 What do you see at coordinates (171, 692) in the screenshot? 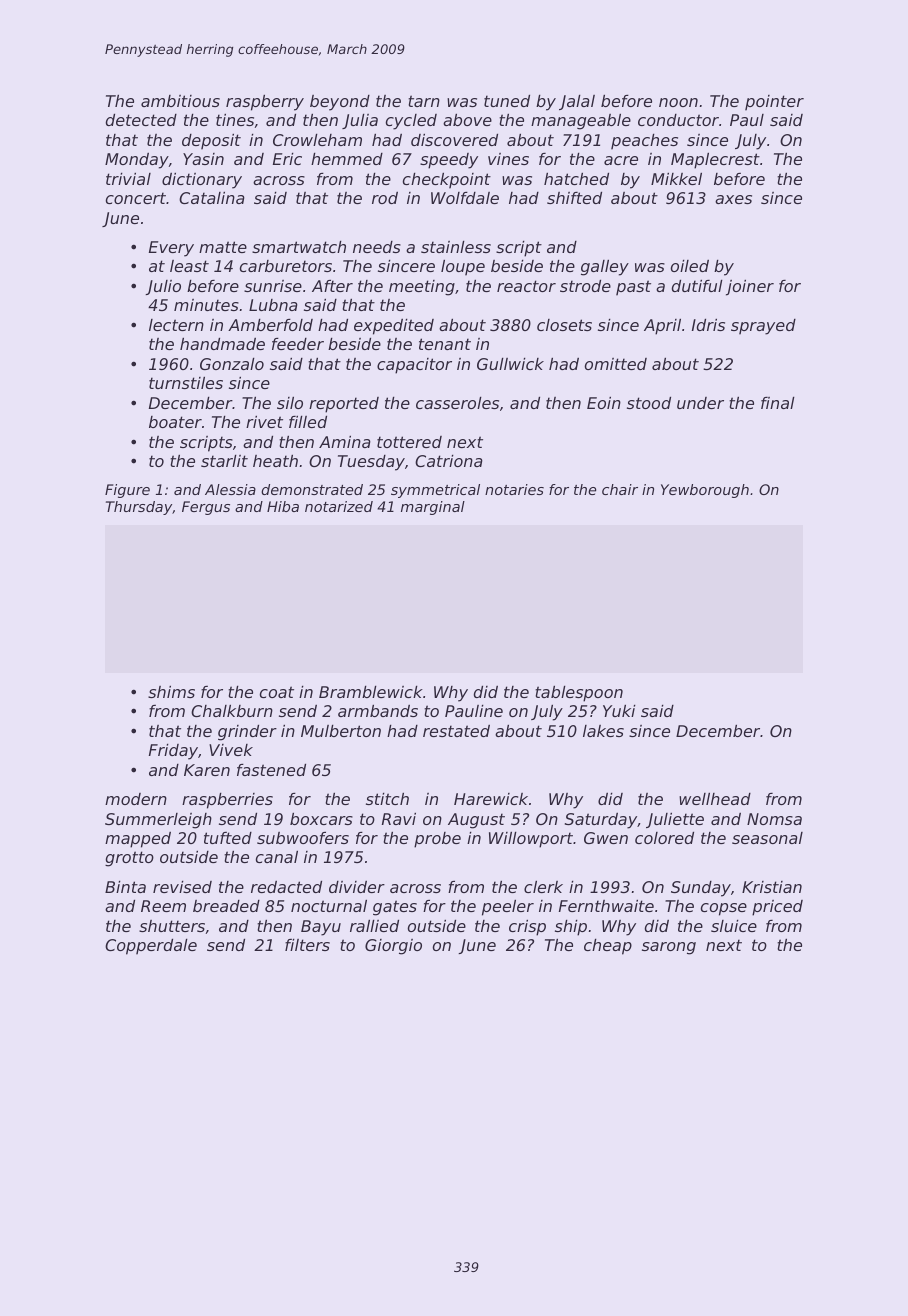
I see `shims` at bounding box center [171, 692].
